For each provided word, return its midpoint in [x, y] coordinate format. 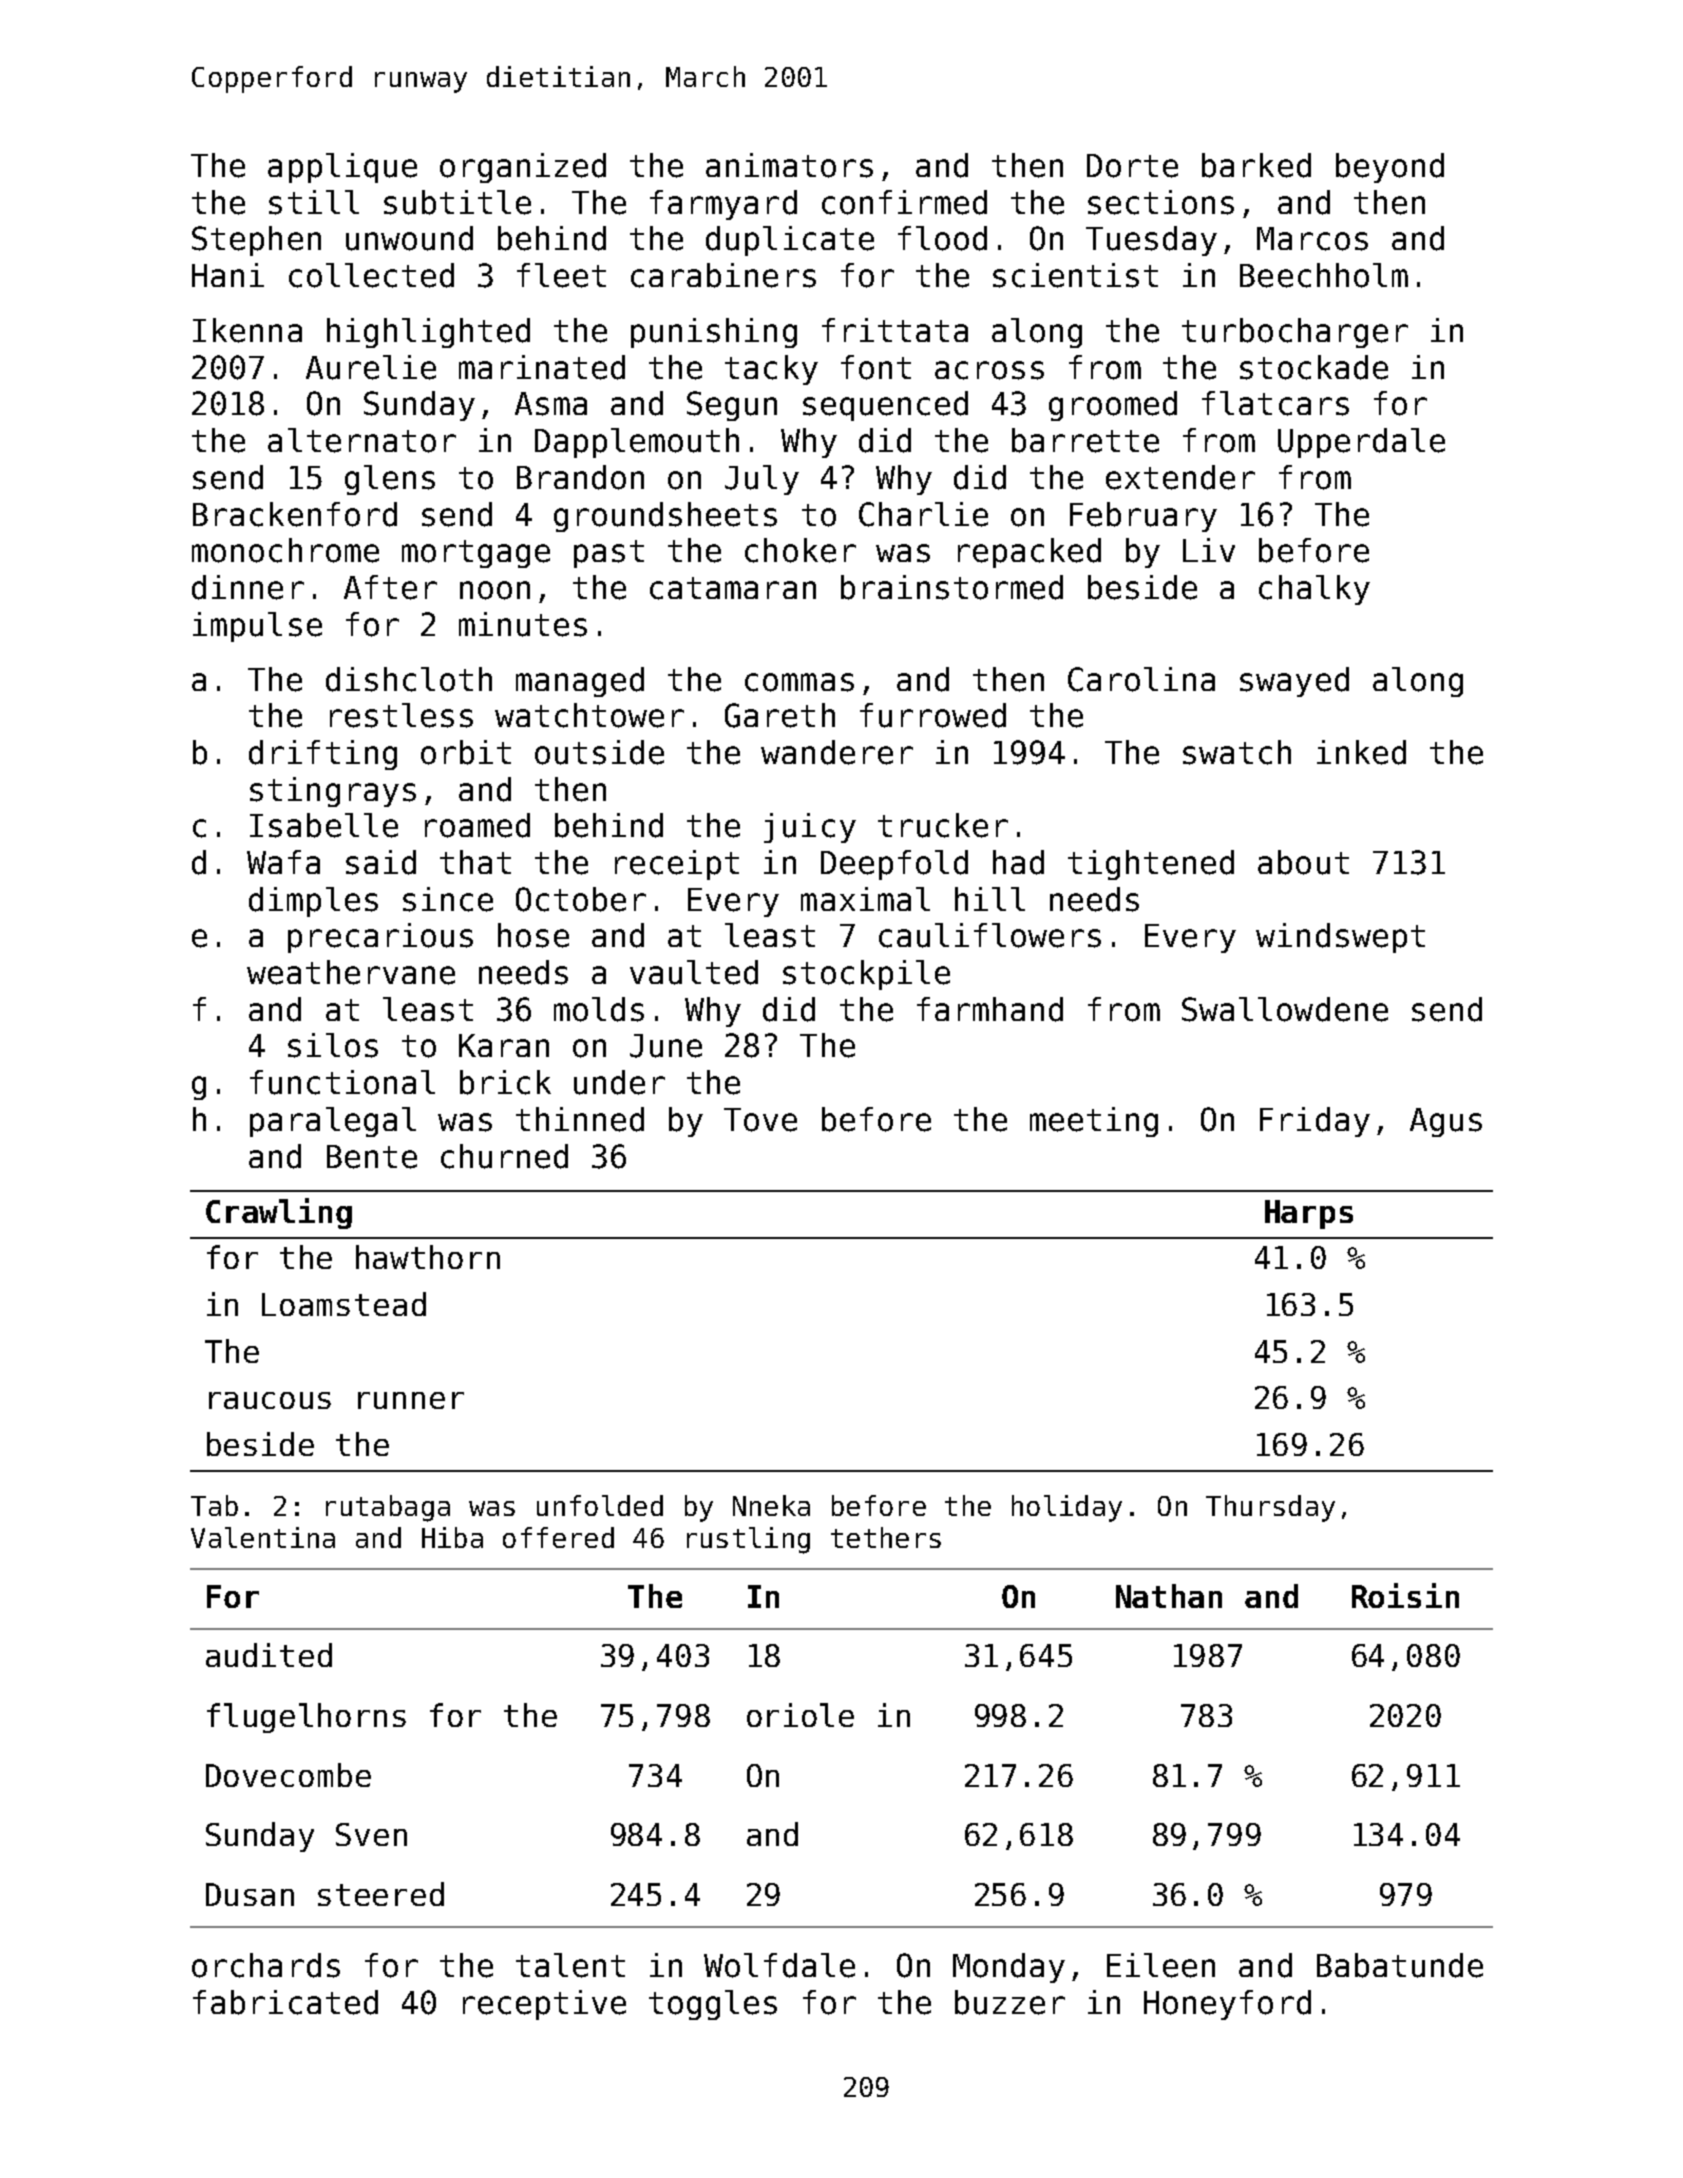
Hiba [452, 1537]
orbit [466, 752]
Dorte [1132, 166]
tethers [886, 1537]
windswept [1340, 938]
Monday [1009, 1968]
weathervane [351, 972]
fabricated [285, 2002]
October [581, 899]
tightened [1151, 865]
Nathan [1169, 1596]
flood [942, 238]
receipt [677, 865]
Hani [228, 275]
